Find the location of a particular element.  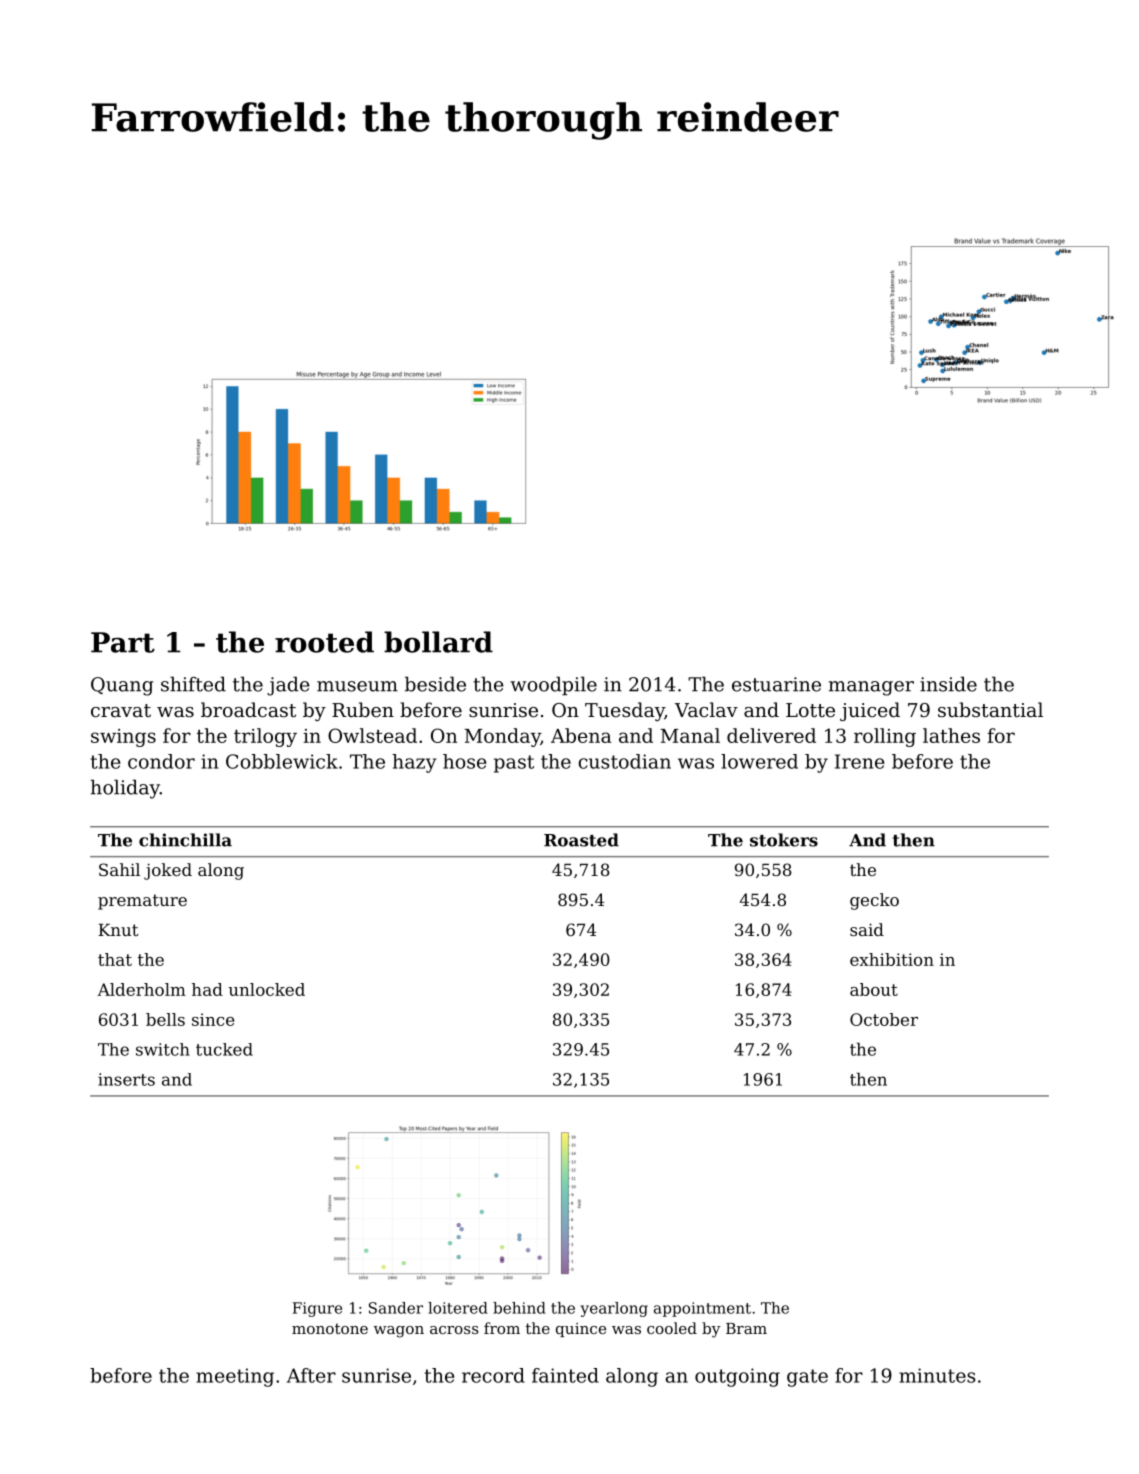

Sander is located at coordinates (396, 1308).
